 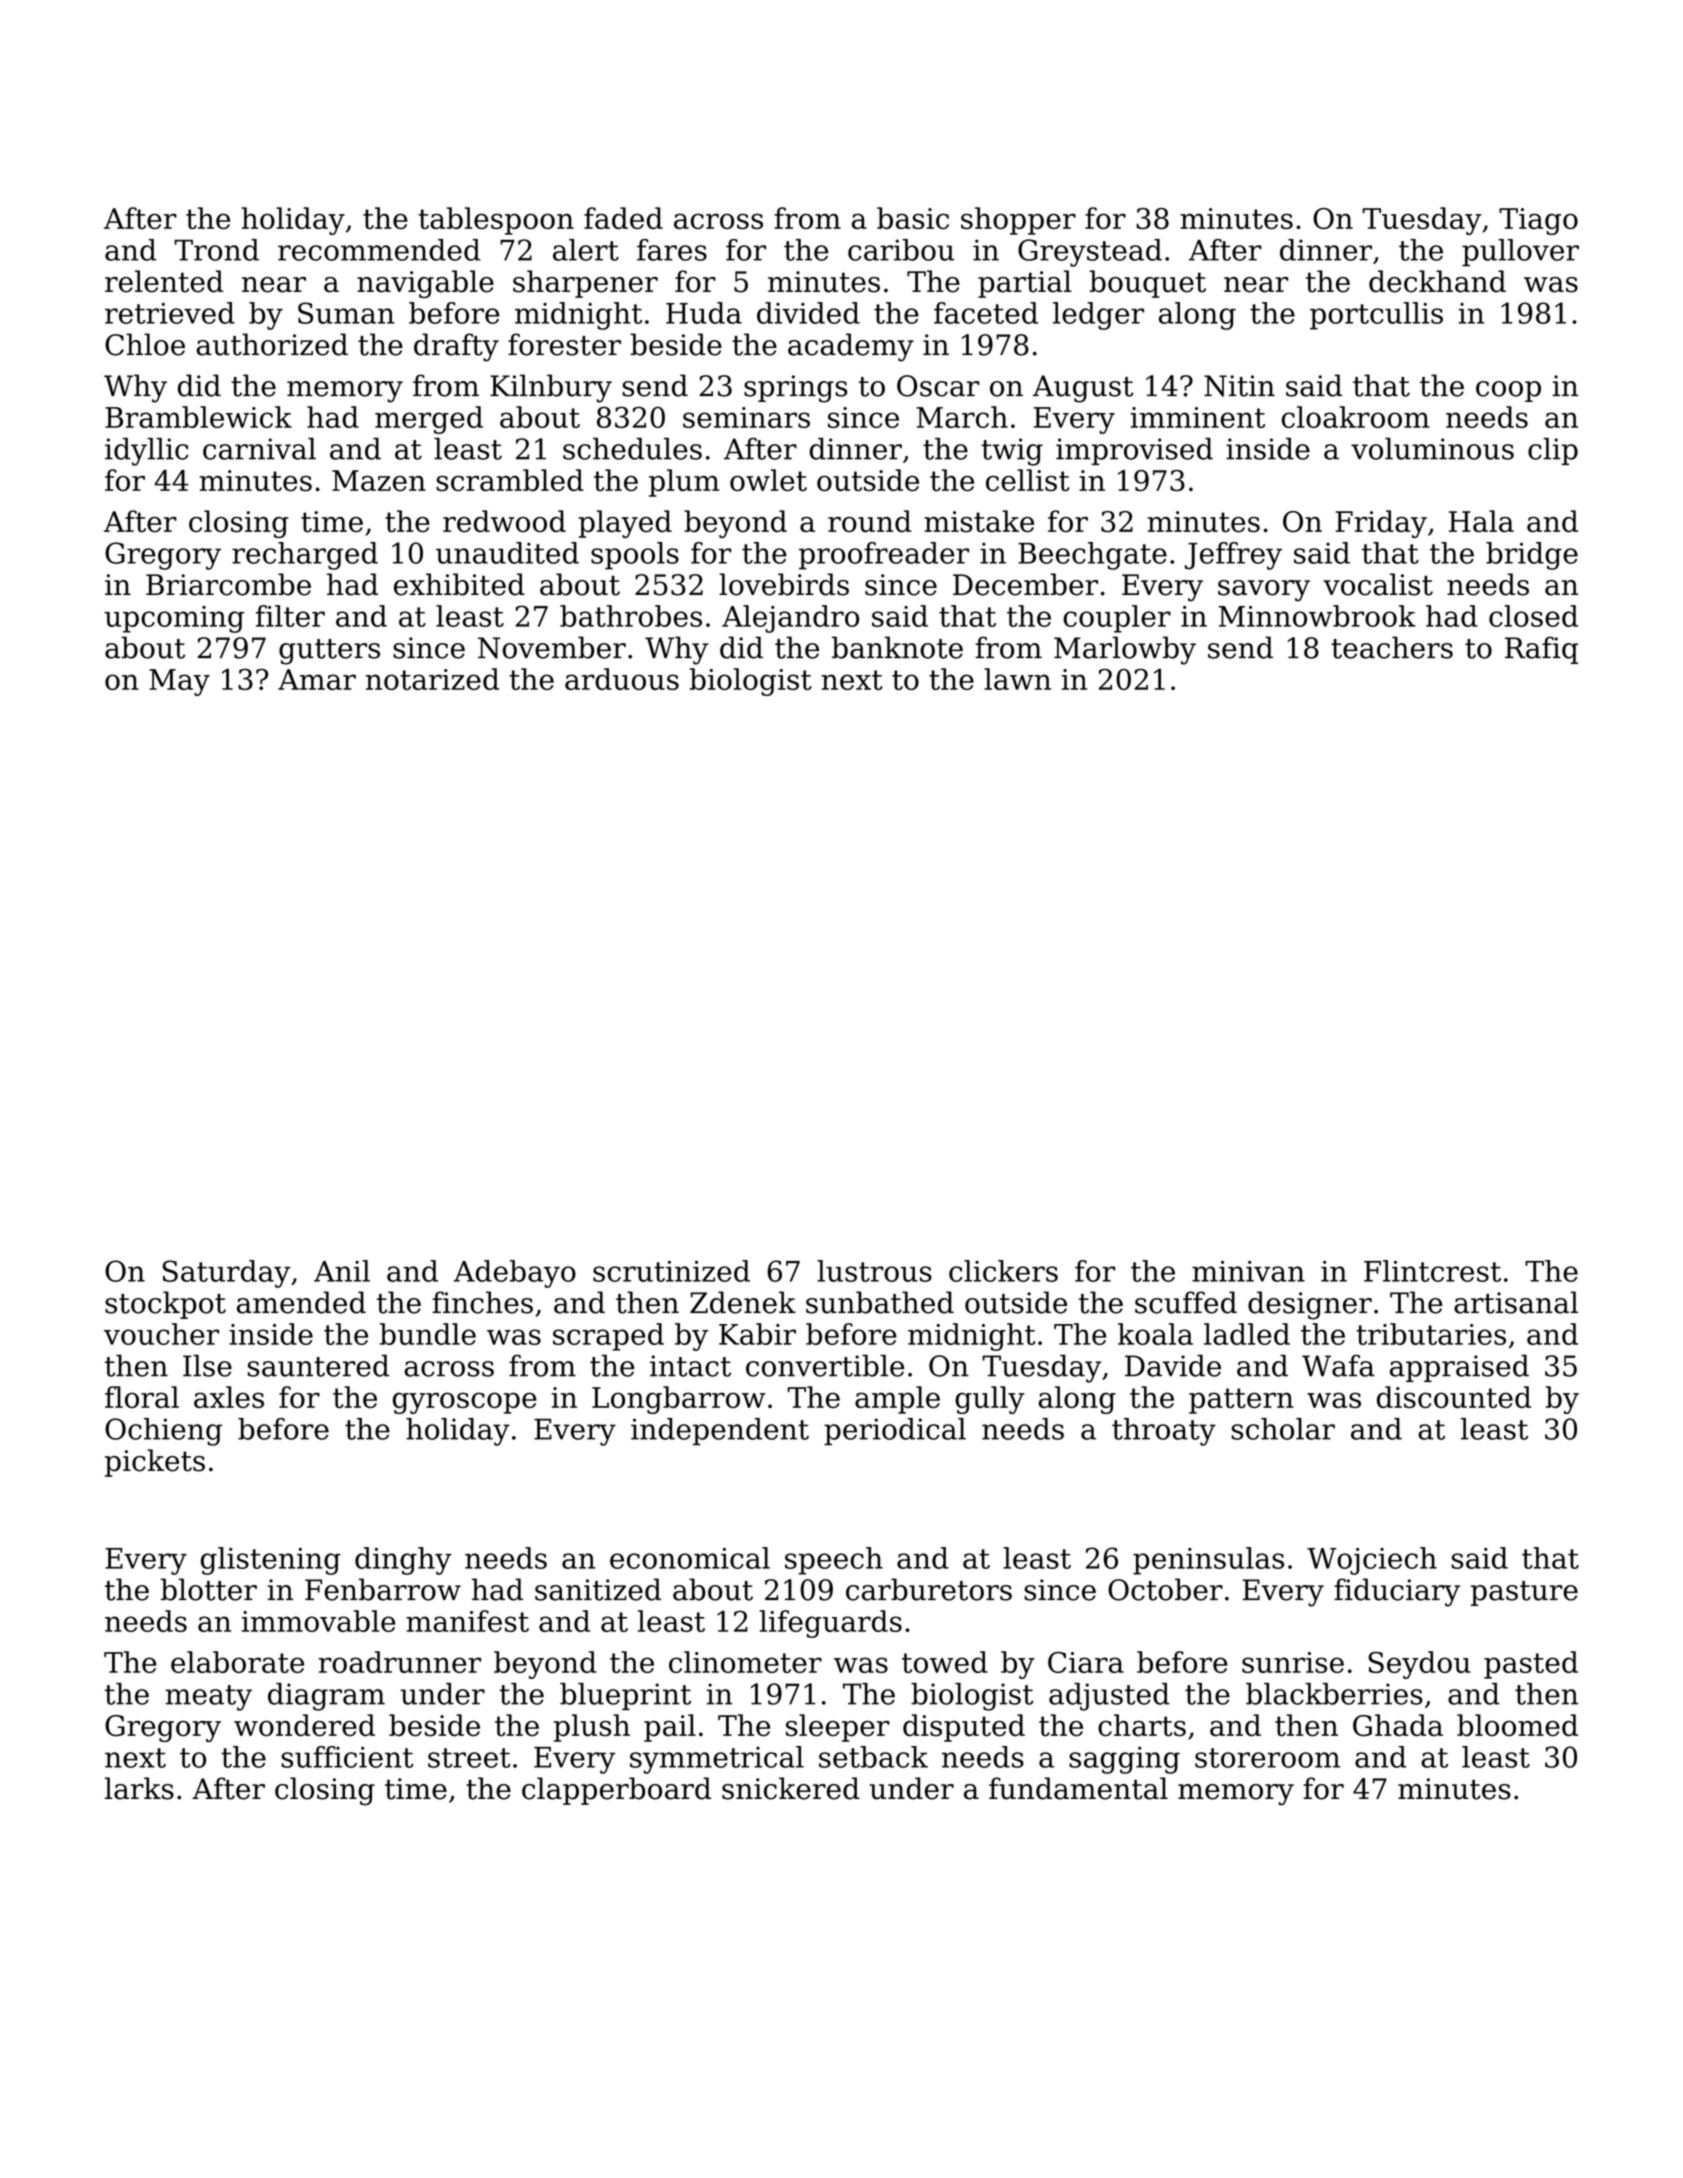 I want to click on closed, so click(x=1533, y=616).
